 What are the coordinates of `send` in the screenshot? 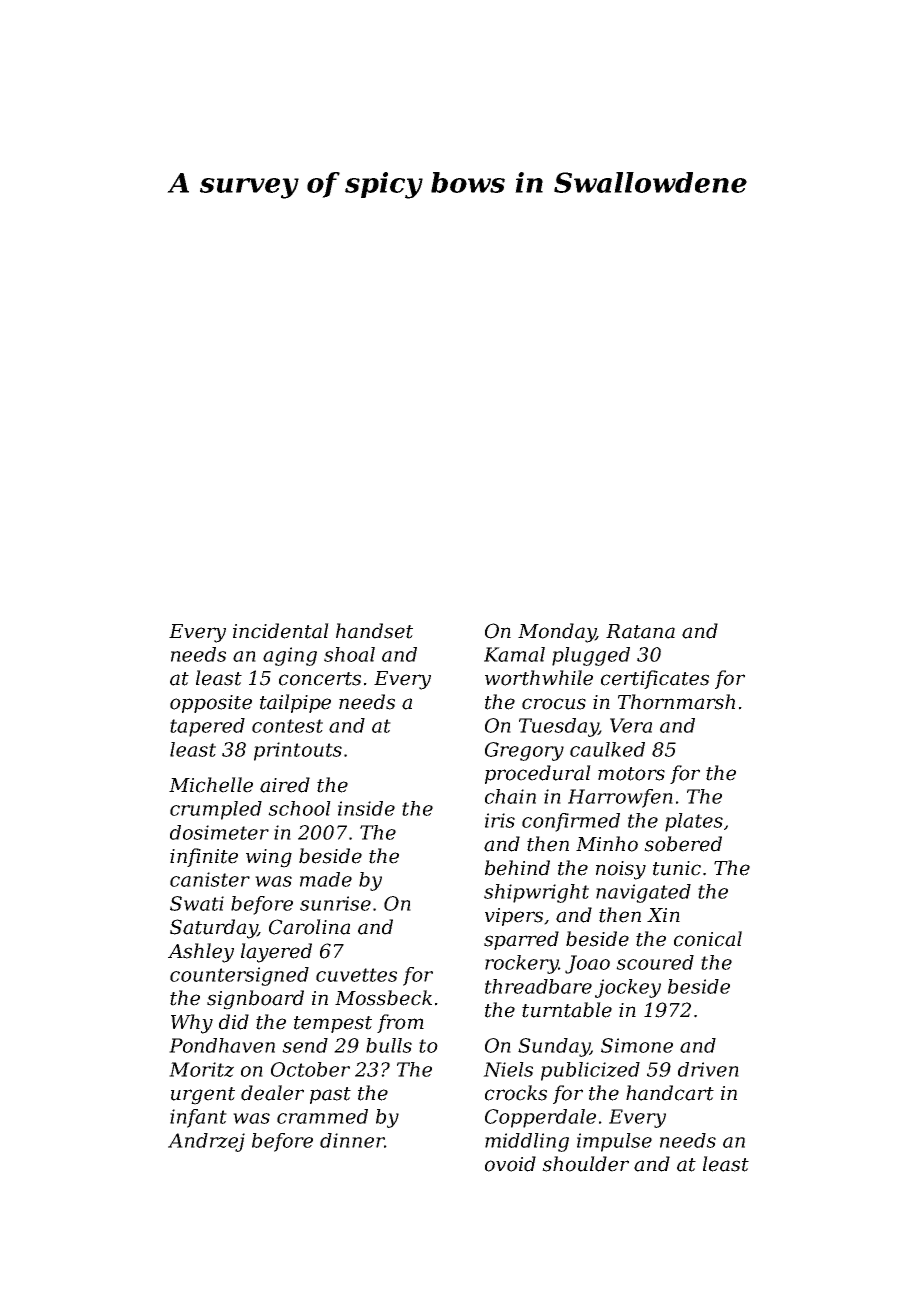 It's located at (305, 1045).
